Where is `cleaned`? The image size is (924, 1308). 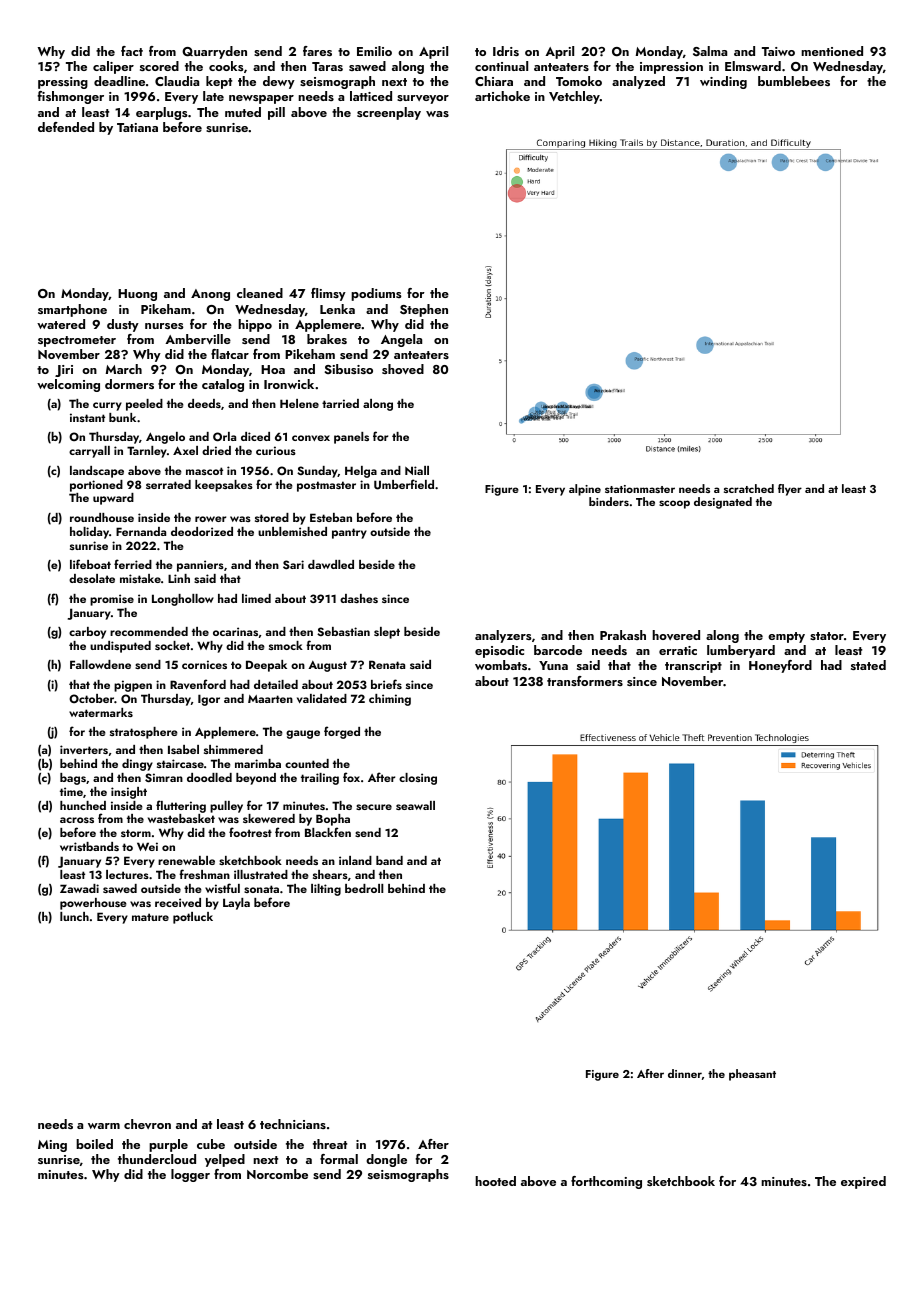 cleaned is located at coordinates (260, 293).
